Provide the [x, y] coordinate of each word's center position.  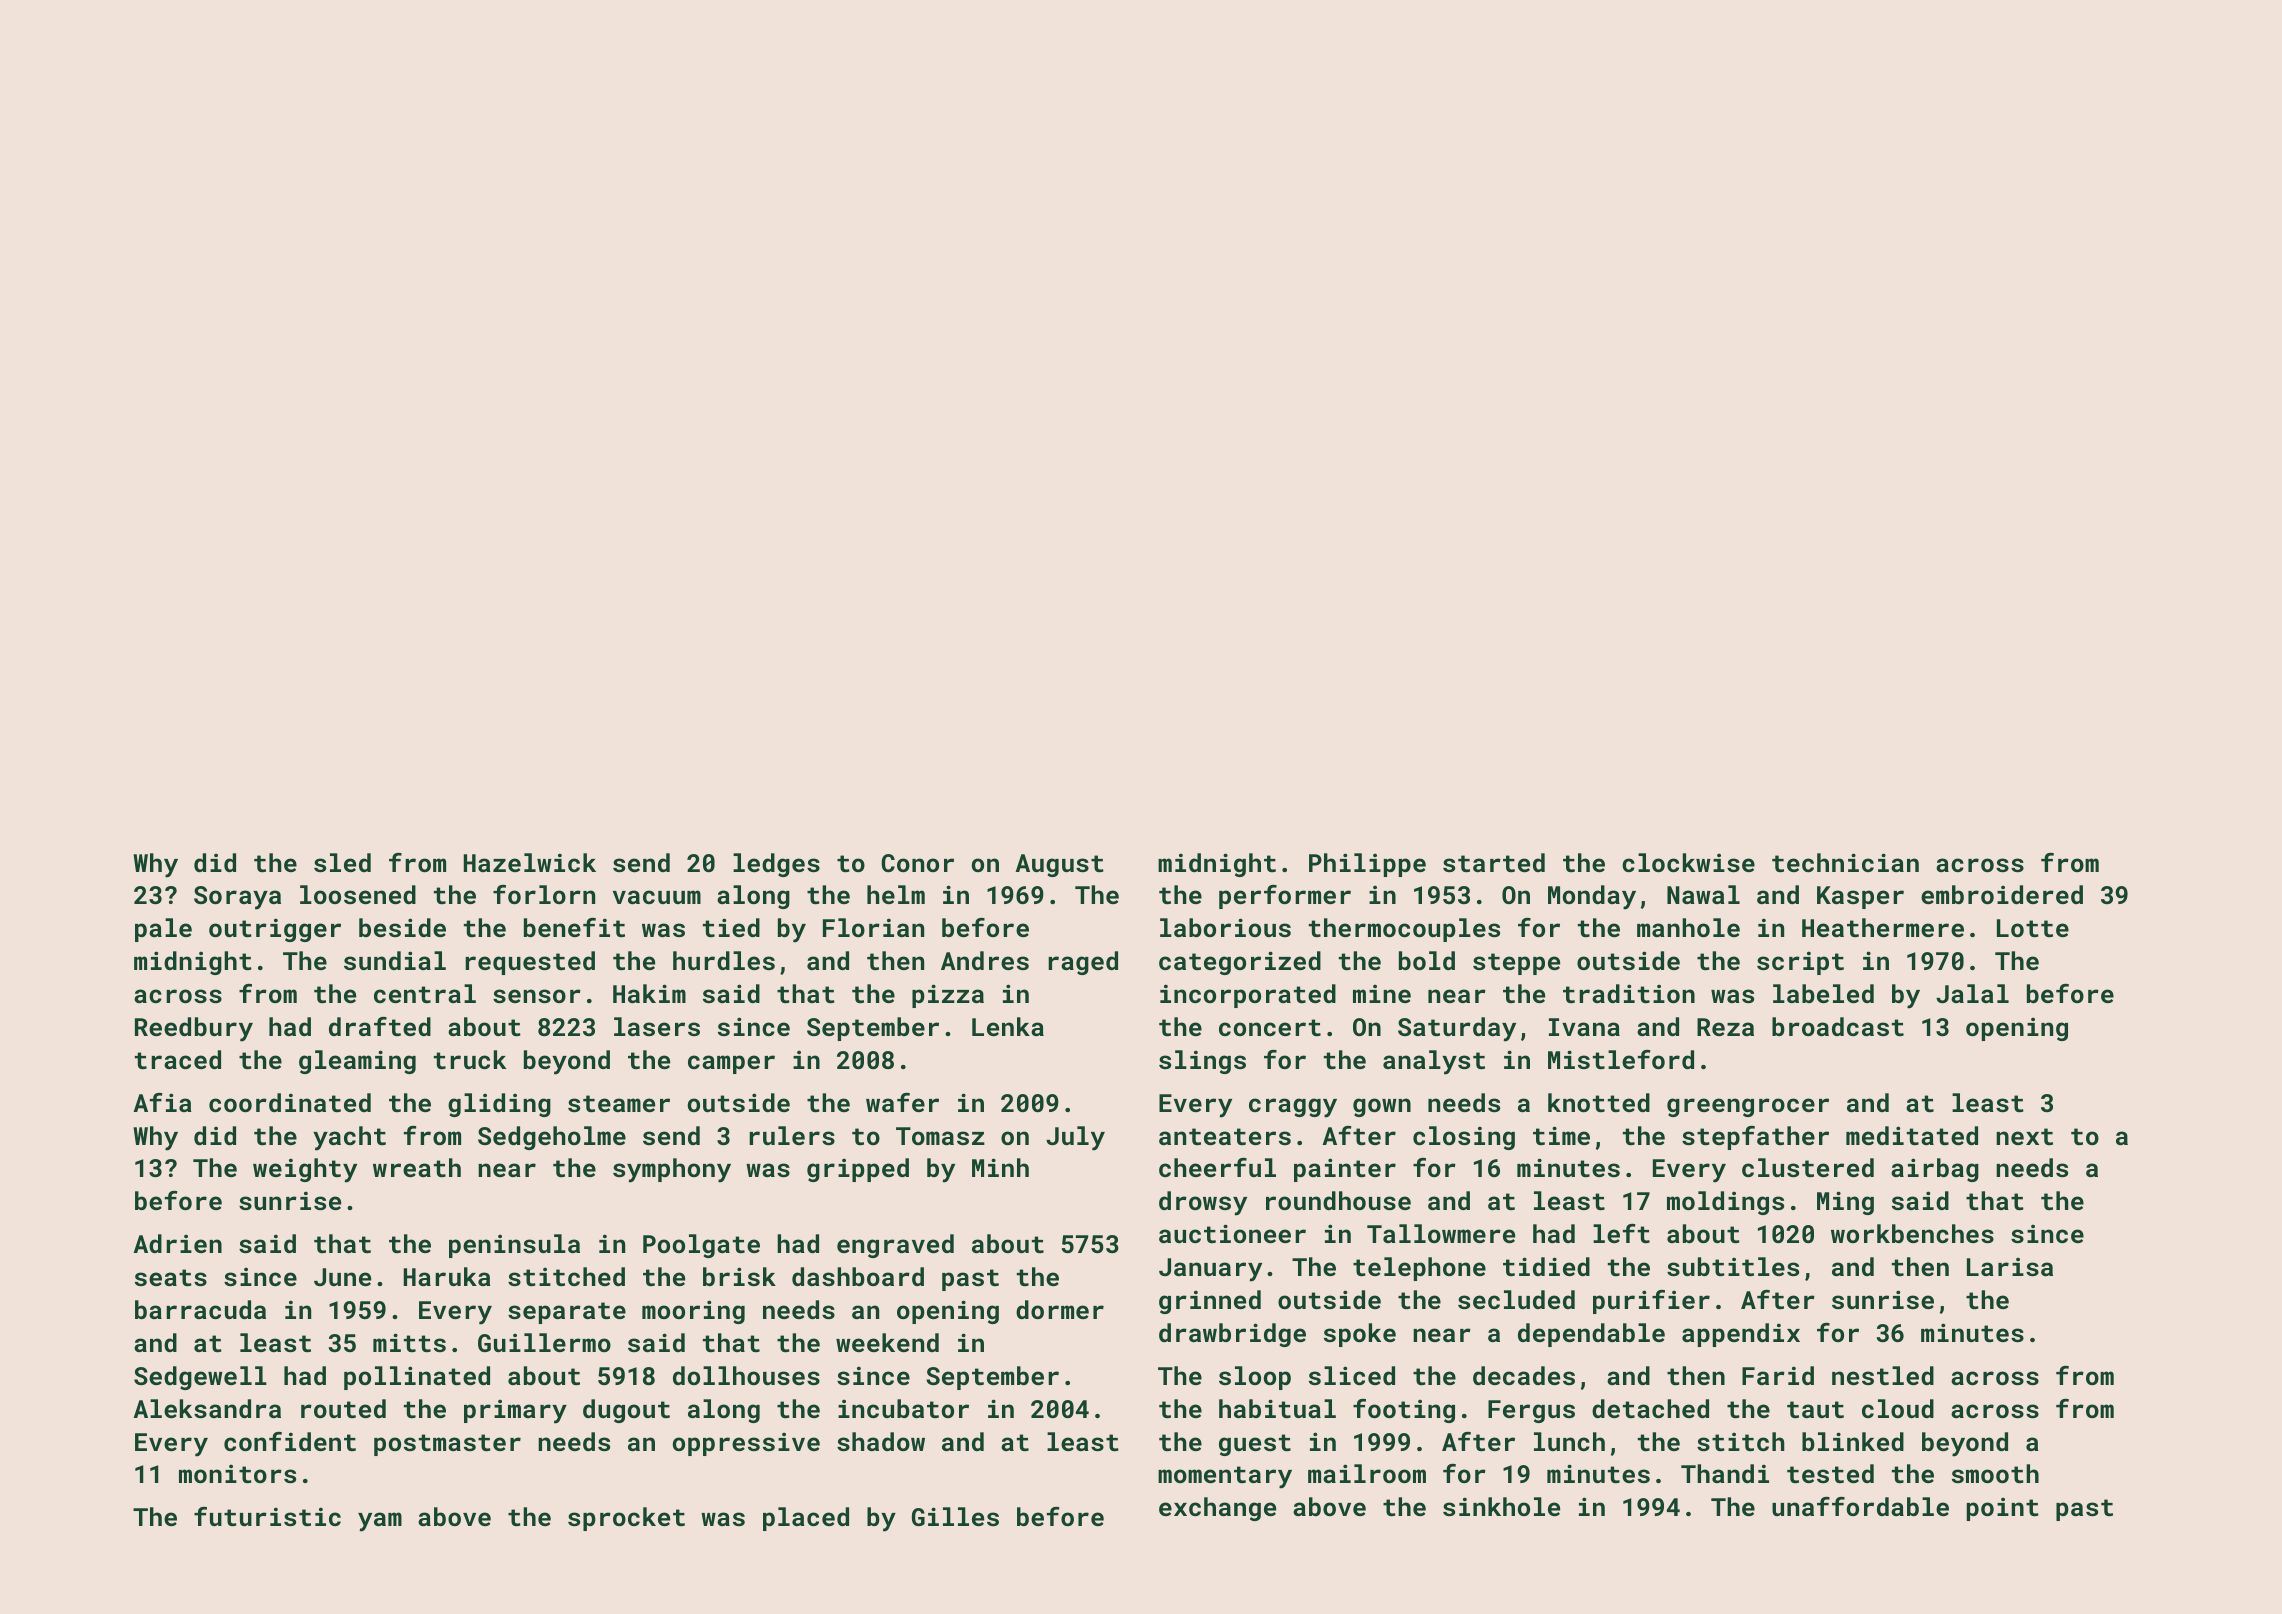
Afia [163, 1102]
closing [1464, 1138]
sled [342, 862]
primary [515, 1411]
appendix [1741, 1335]
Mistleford [1621, 1059]
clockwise [1688, 862]
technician [1845, 862]
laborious [1225, 927]
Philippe [1367, 865]
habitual [1277, 1408]
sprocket [626, 1519]
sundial [395, 960]
